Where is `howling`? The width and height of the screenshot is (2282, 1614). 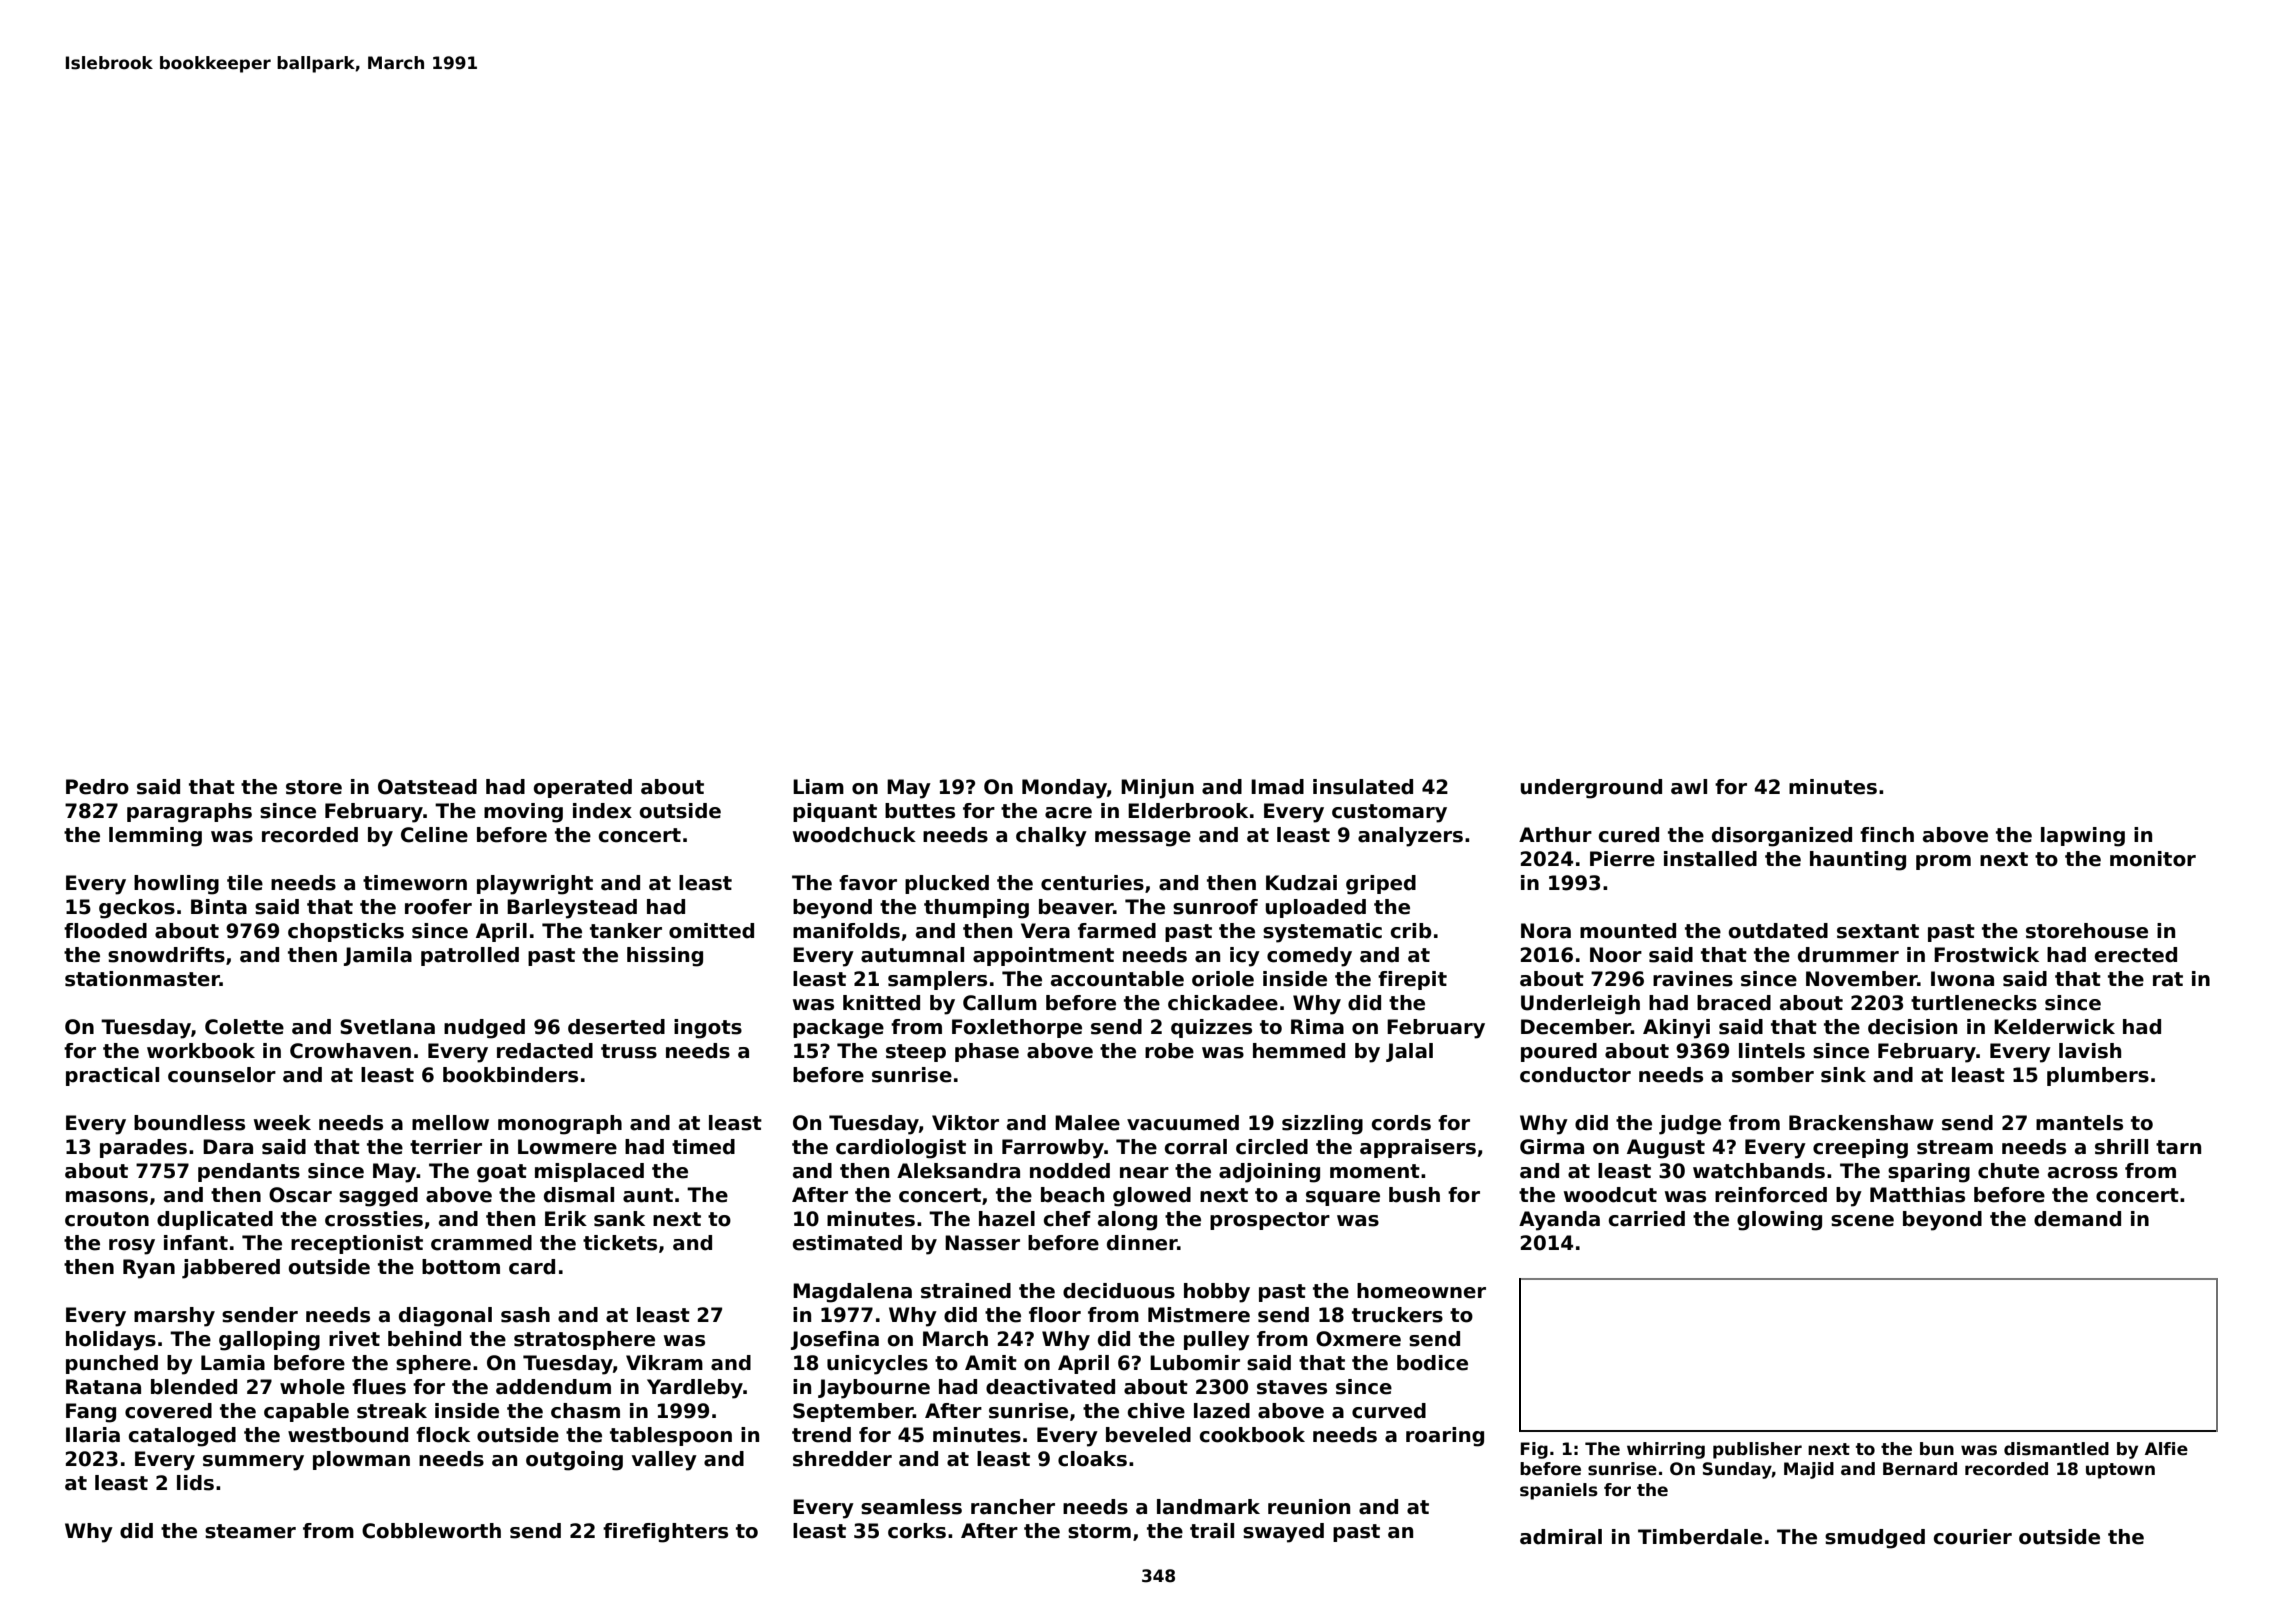 howling is located at coordinates (176, 885).
